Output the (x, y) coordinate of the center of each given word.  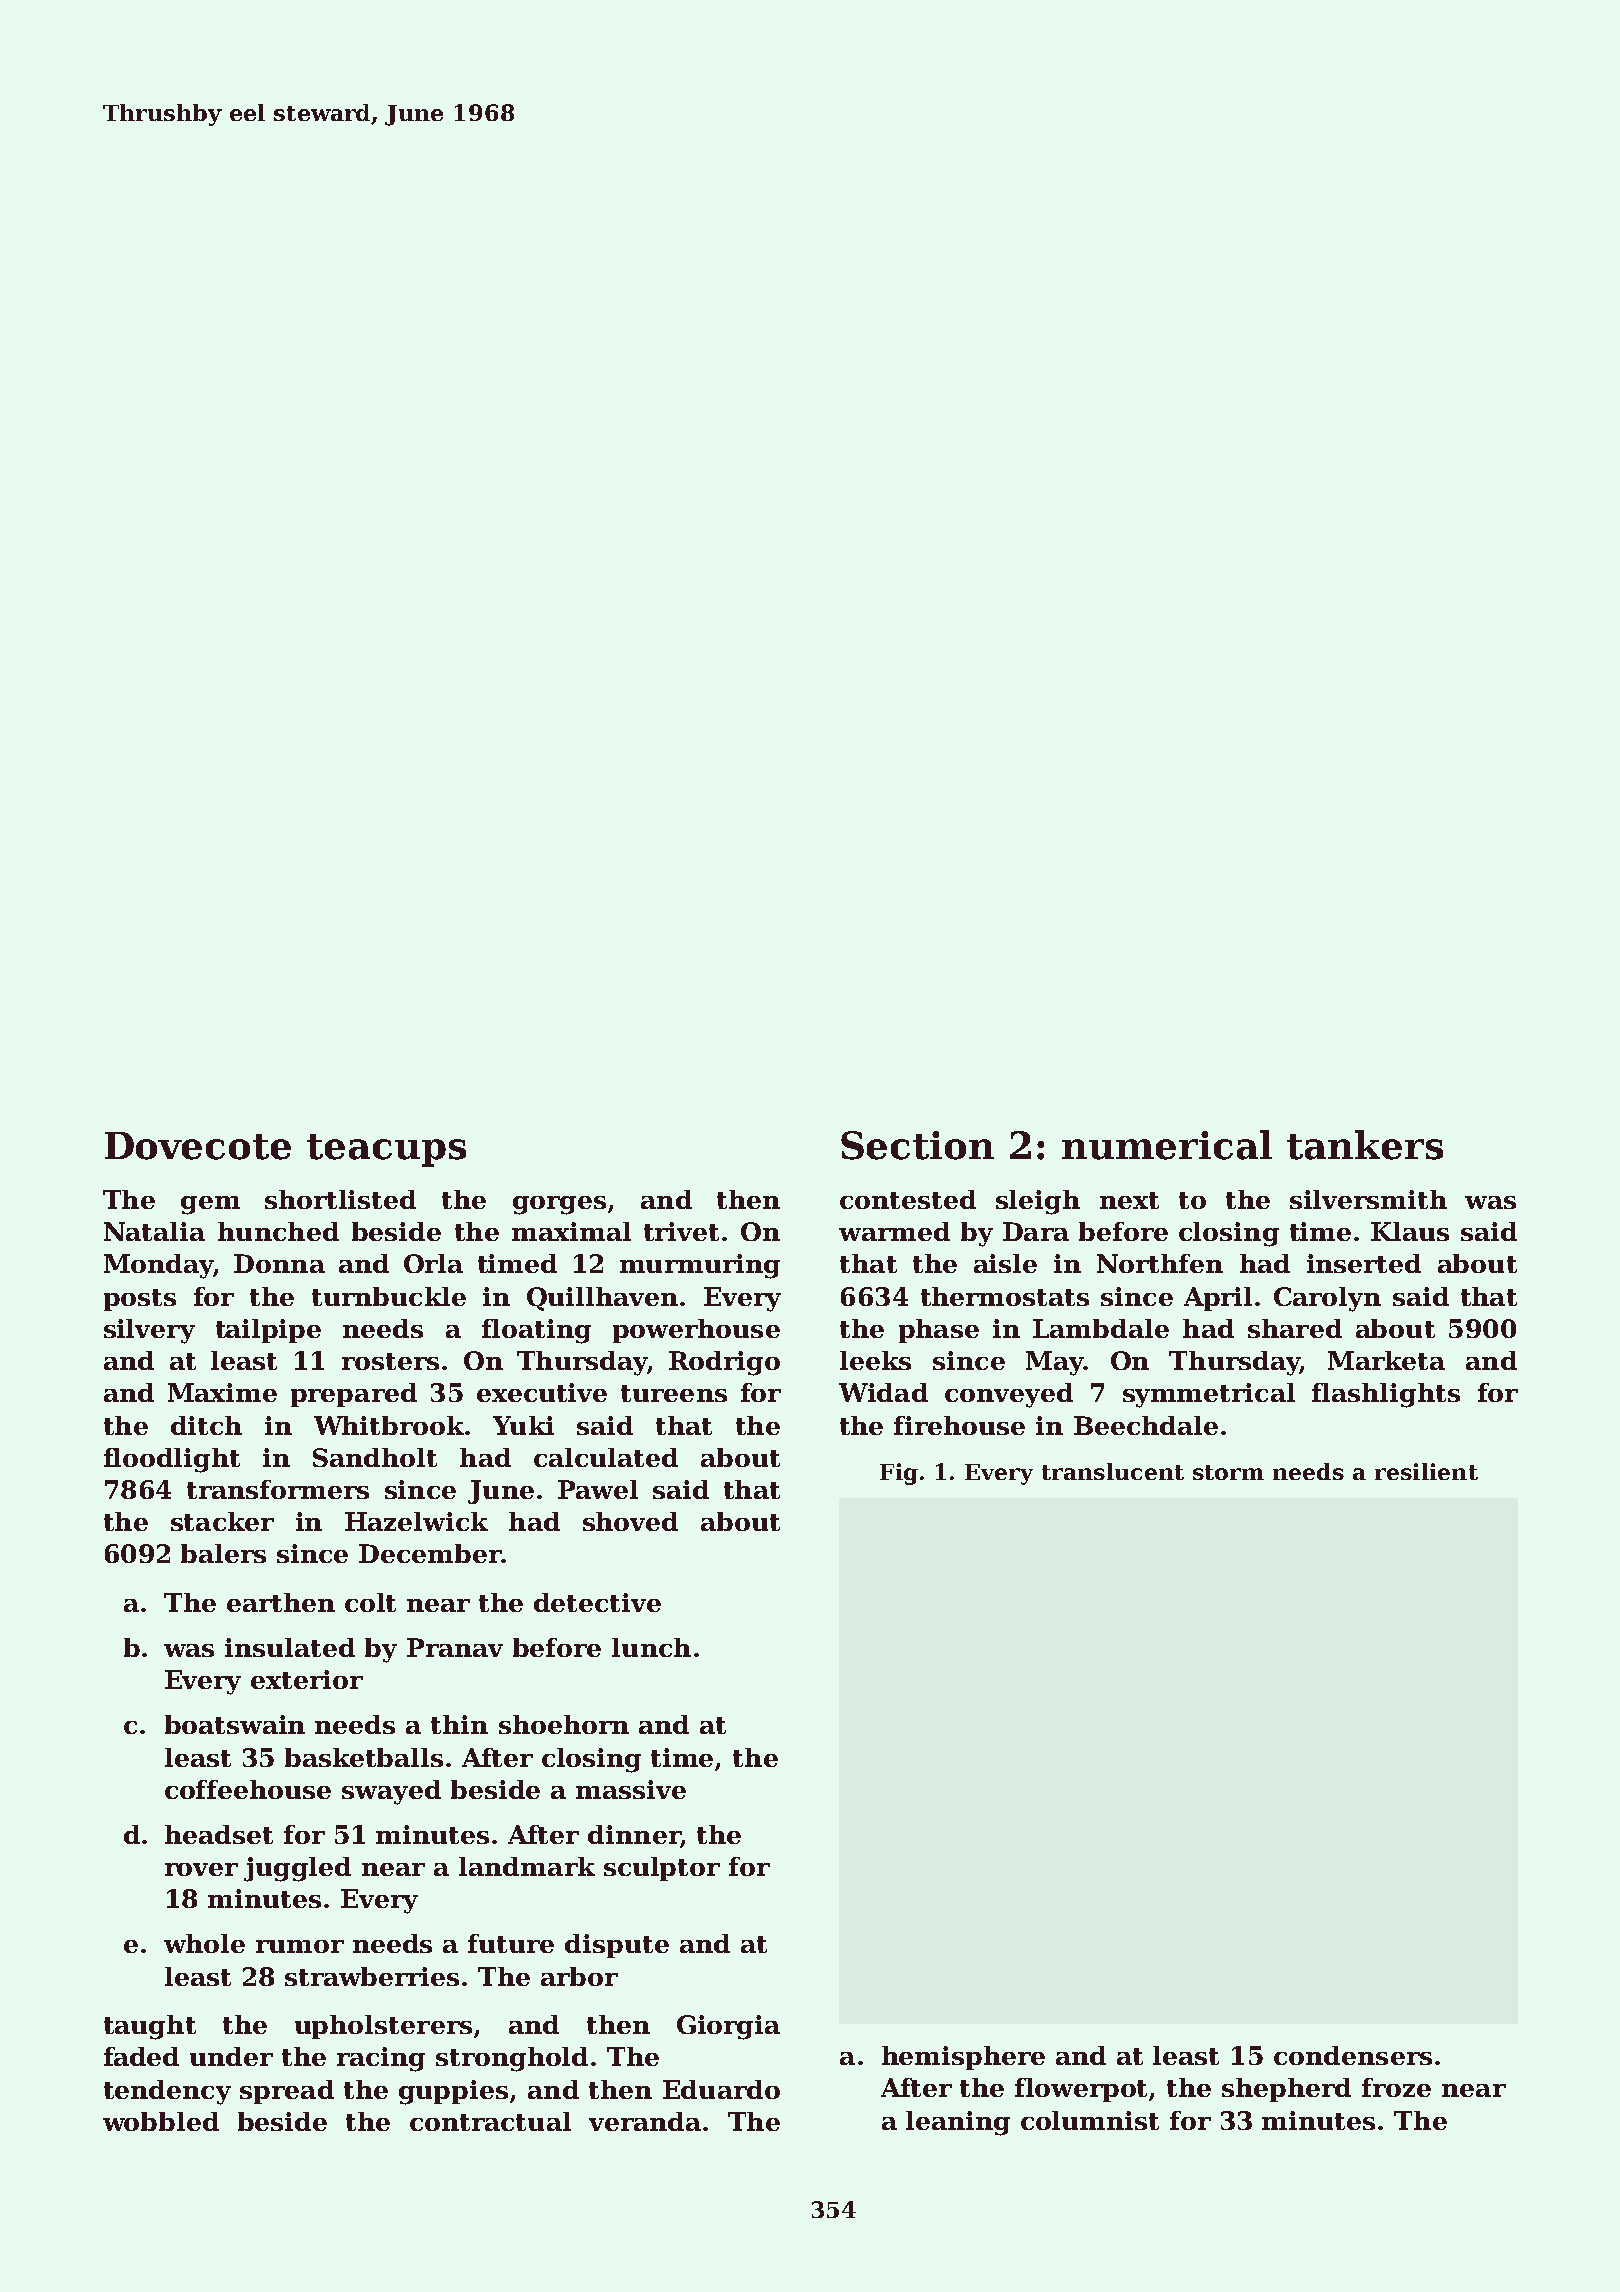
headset (219, 1834)
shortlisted (340, 1199)
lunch (651, 1647)
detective (597, 1602)
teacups (386, 1150)
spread (287, 2092)
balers (223, 1553)
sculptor (662, 1869)
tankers (1365, 1145)
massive (631, 1789)
